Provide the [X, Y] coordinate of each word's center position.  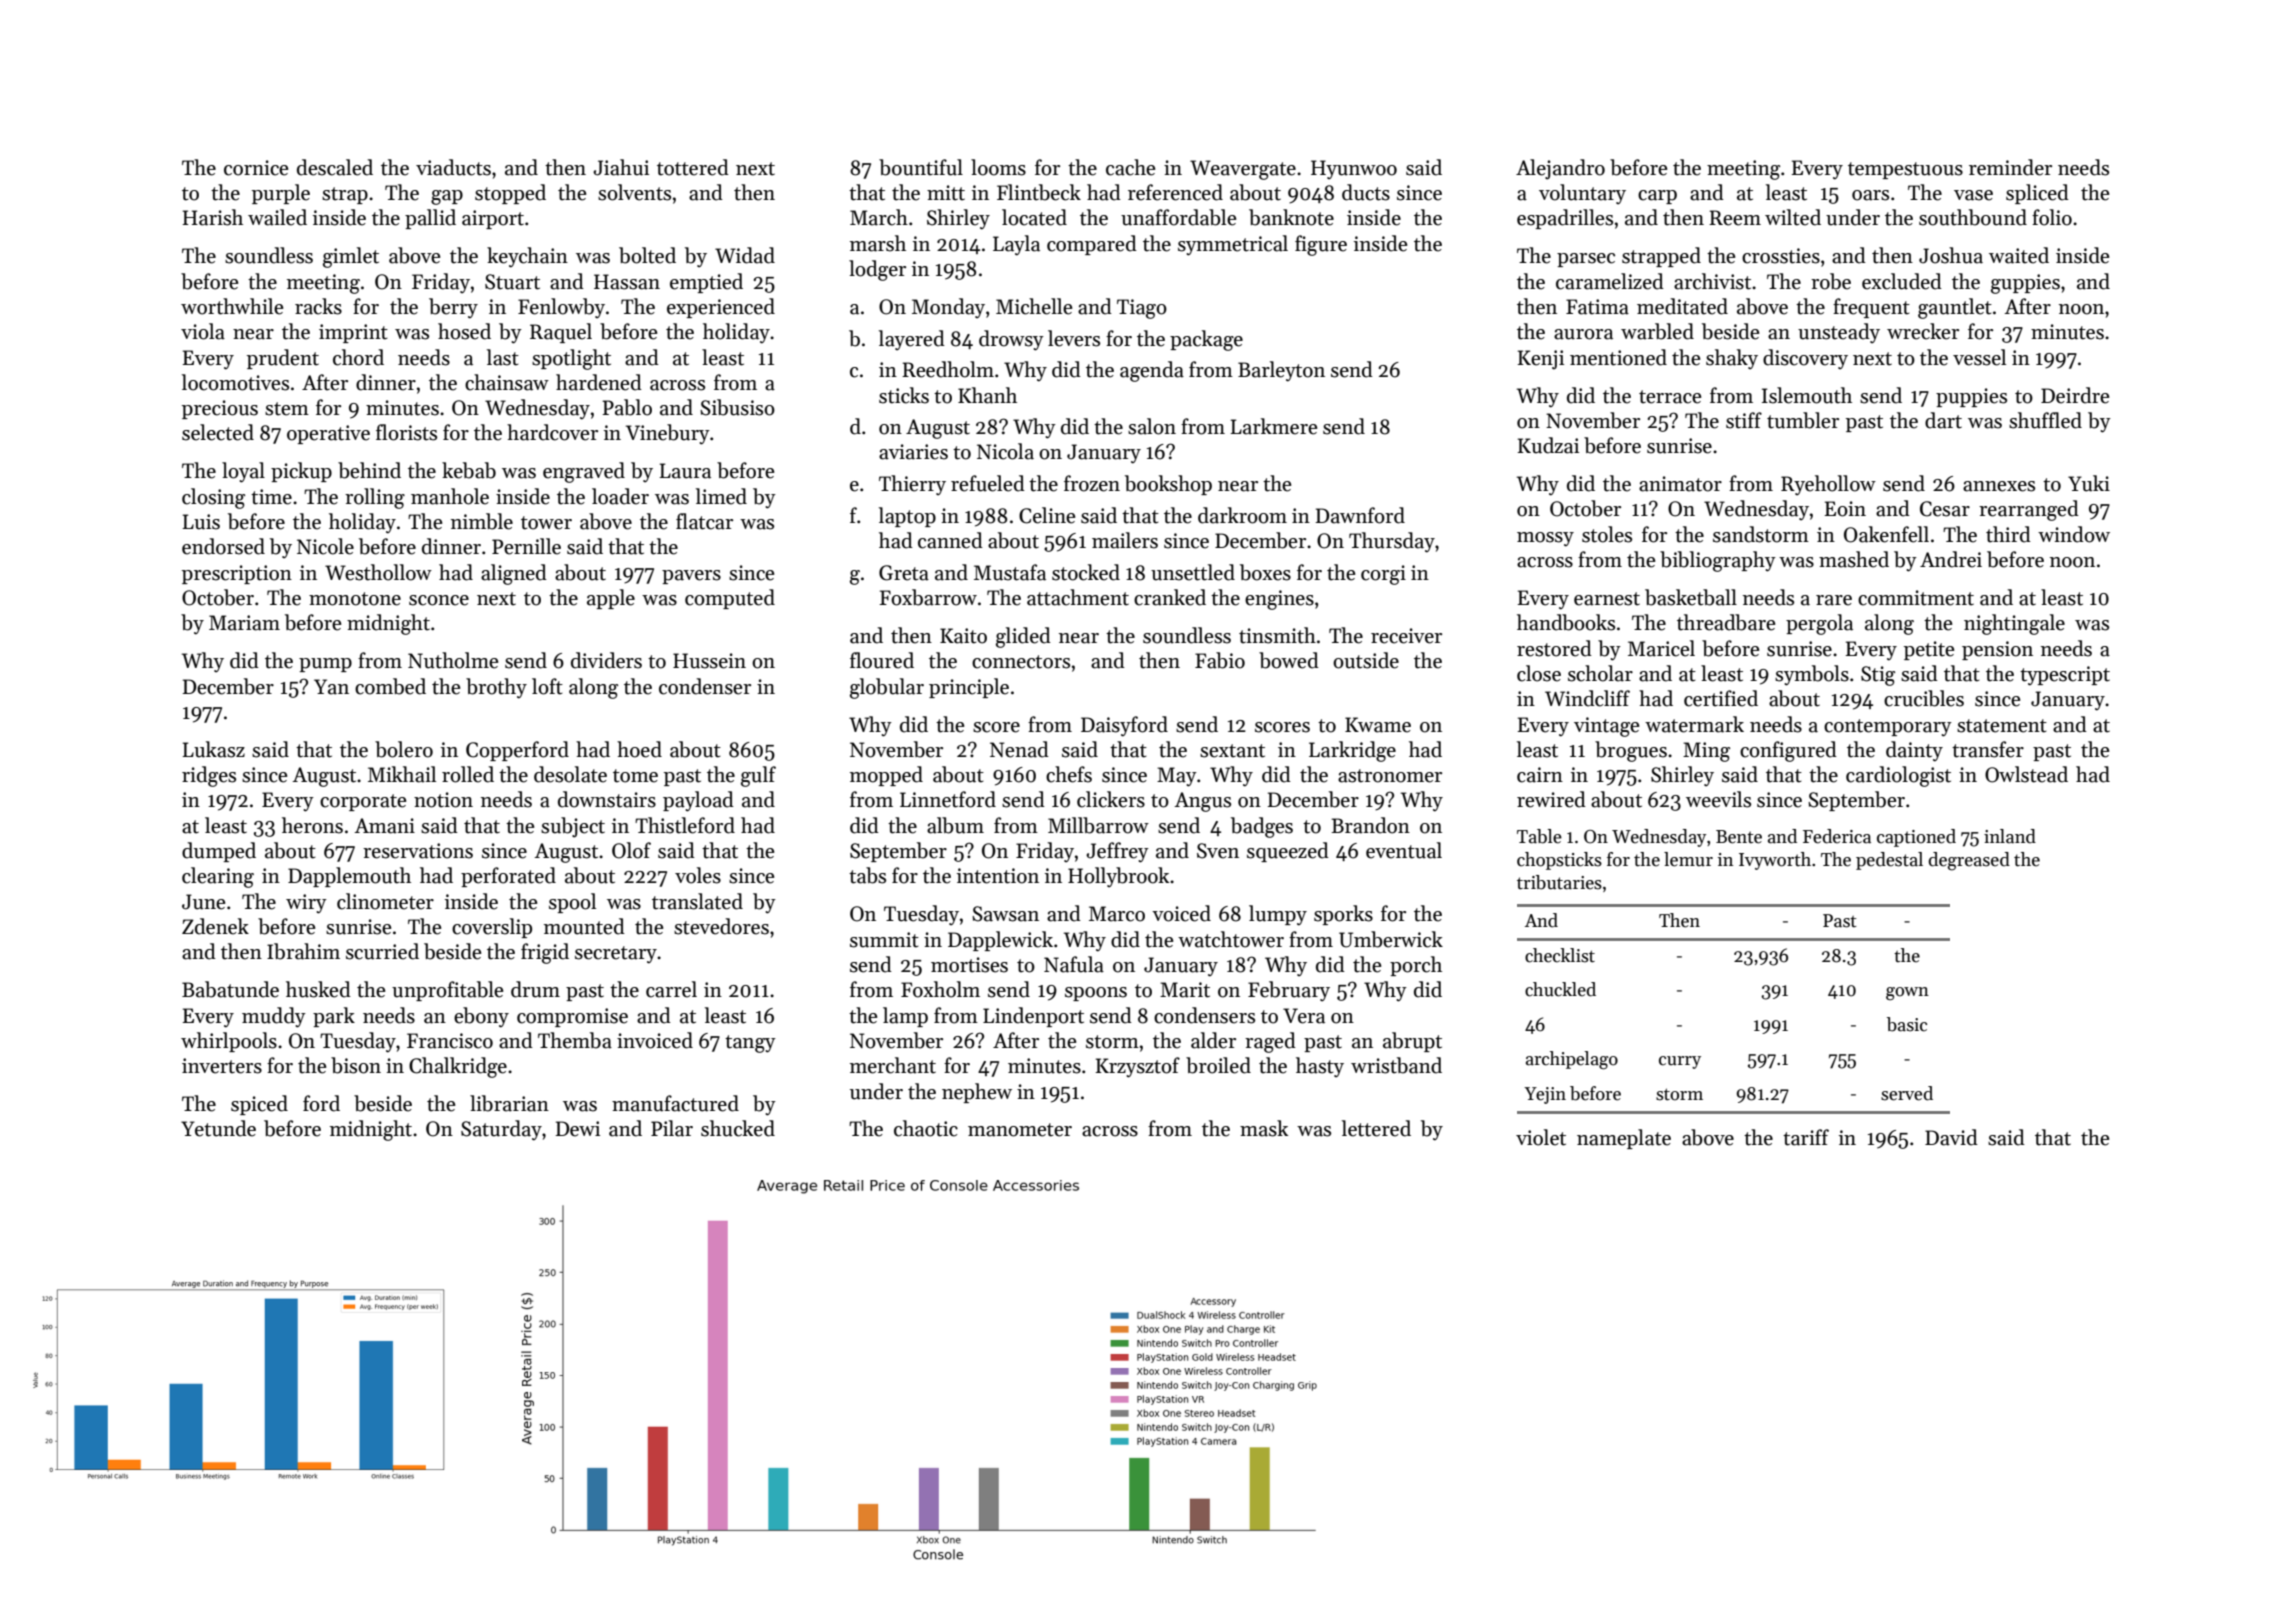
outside [1366, 660]
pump [325, 665]
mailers [1125, 540]
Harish [212, 217]
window [2074, 534]
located [1034, 217]
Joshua [1951, 255]
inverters [222, 1066]
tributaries [1559, 882]
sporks [1343, 915]
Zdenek [215, 926]
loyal [243, 472]
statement [2002, 726]
